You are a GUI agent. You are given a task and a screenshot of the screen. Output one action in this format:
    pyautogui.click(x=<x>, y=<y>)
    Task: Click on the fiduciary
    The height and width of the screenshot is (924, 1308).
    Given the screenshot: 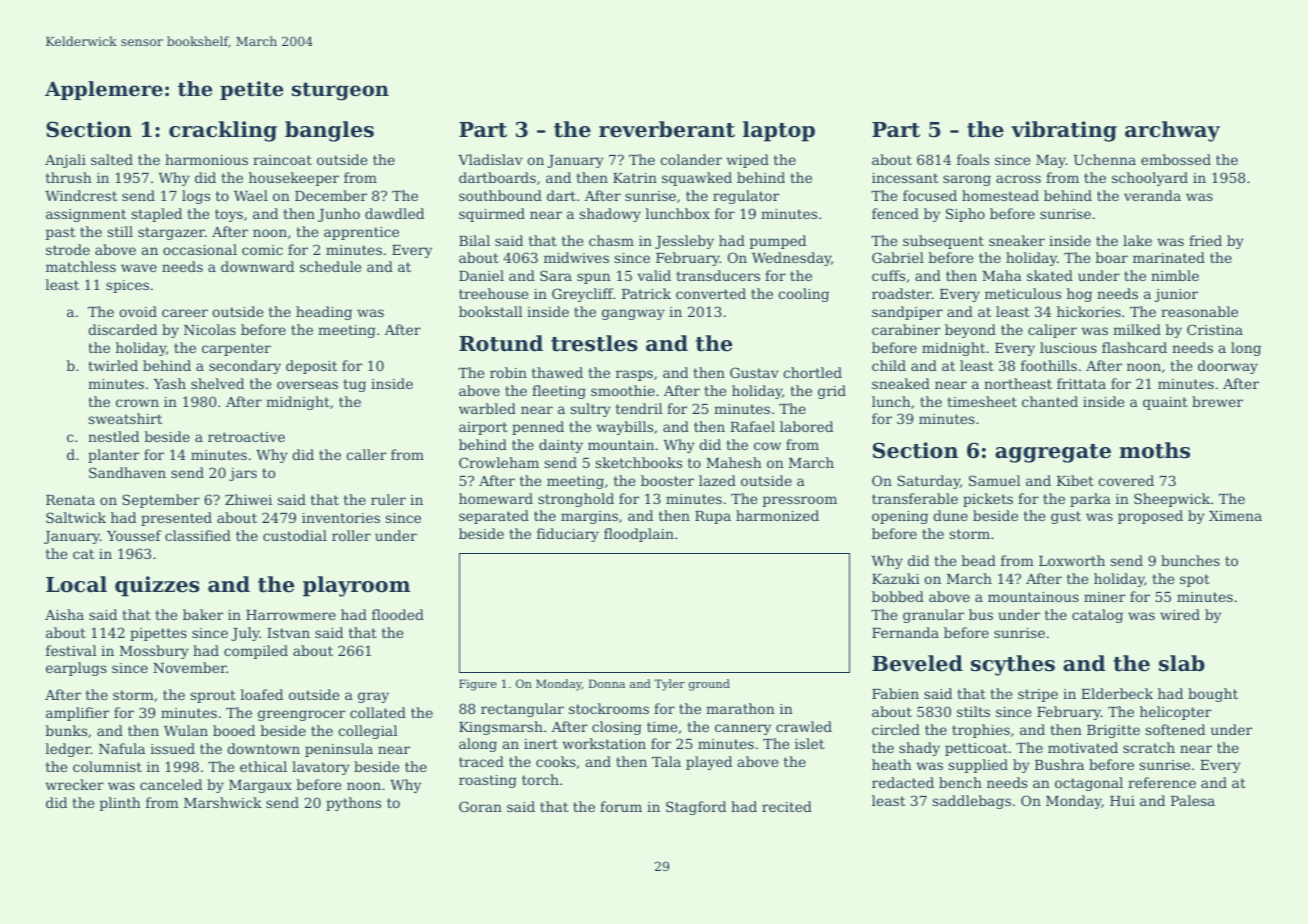 What is the action you would take?
    pyautogui.click(x=568, y=535)
